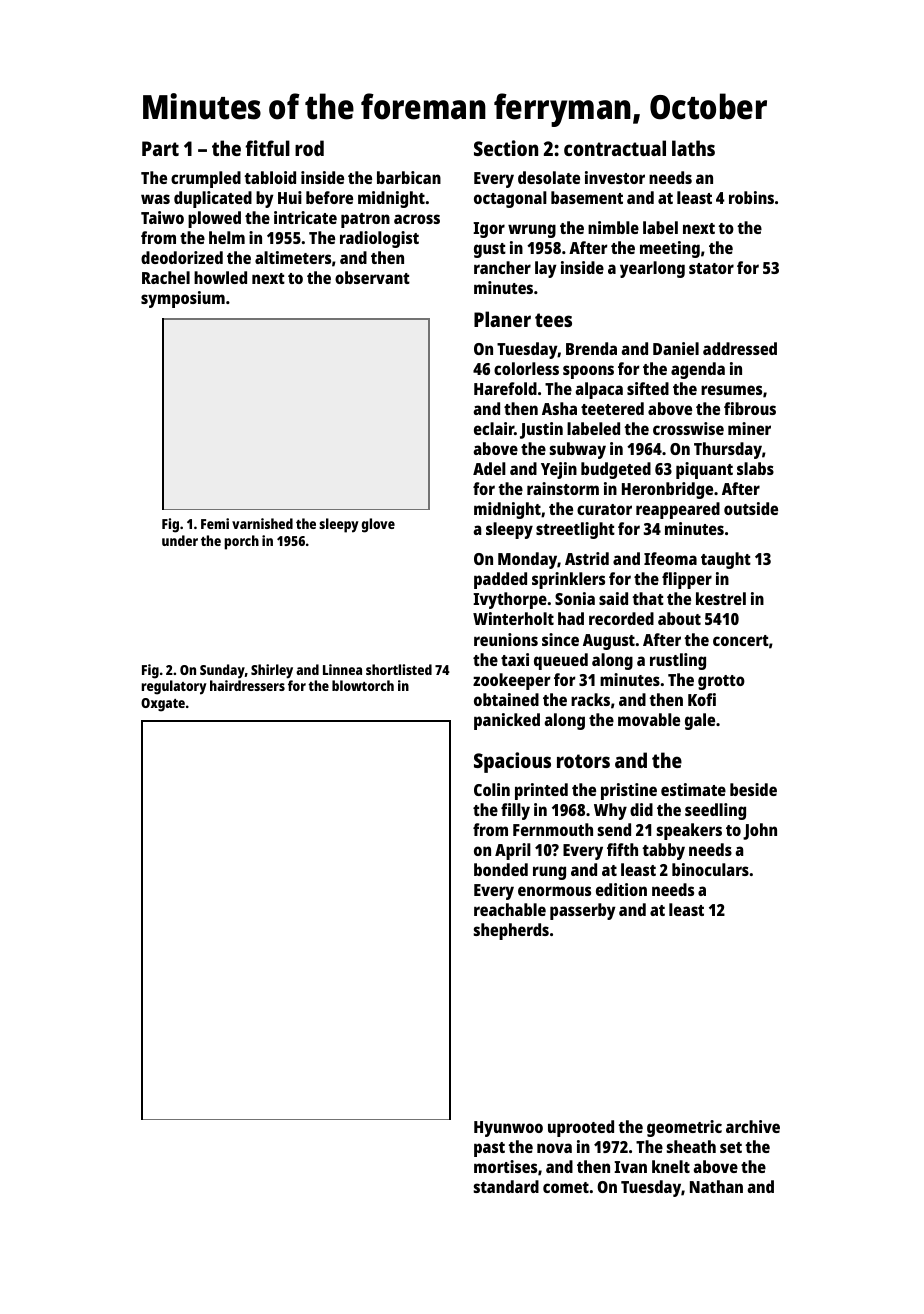 This image has width=924, height=1314. Describe the element at coordinates (711, 268) in the image. I see `stator` at that location.
